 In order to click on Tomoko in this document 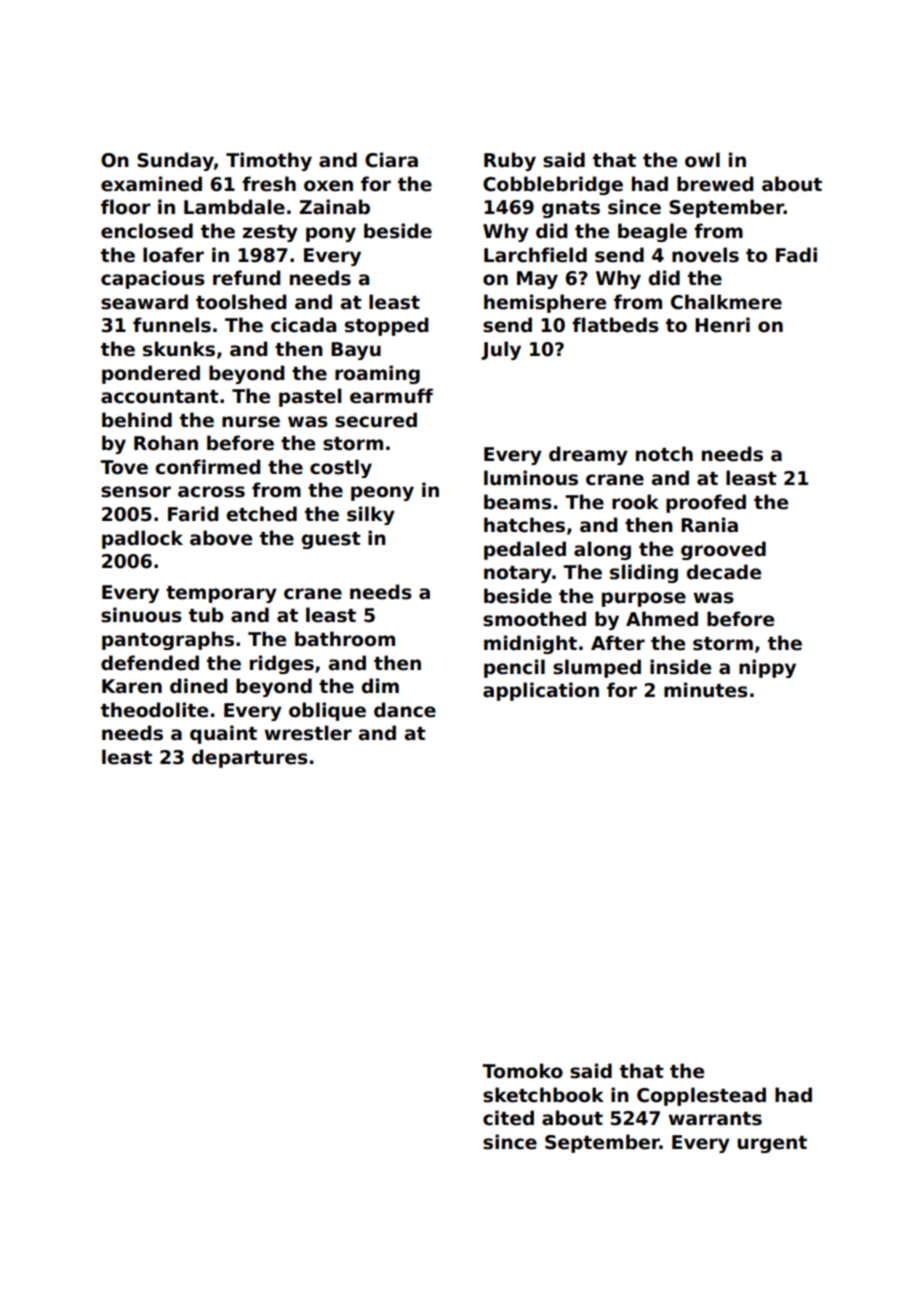, I will do `click(522, 1071)`.
